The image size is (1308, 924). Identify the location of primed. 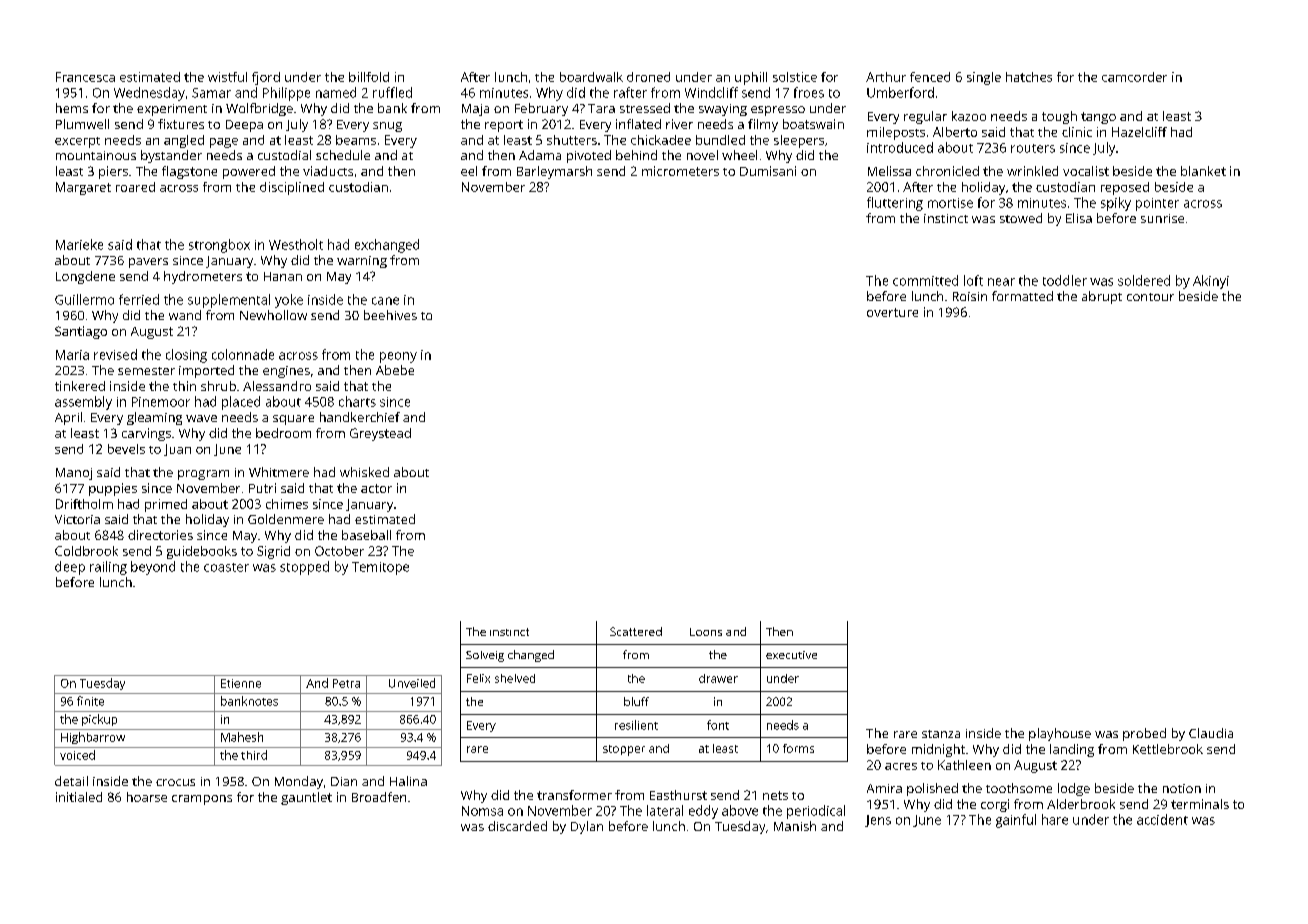
(166, 505).
